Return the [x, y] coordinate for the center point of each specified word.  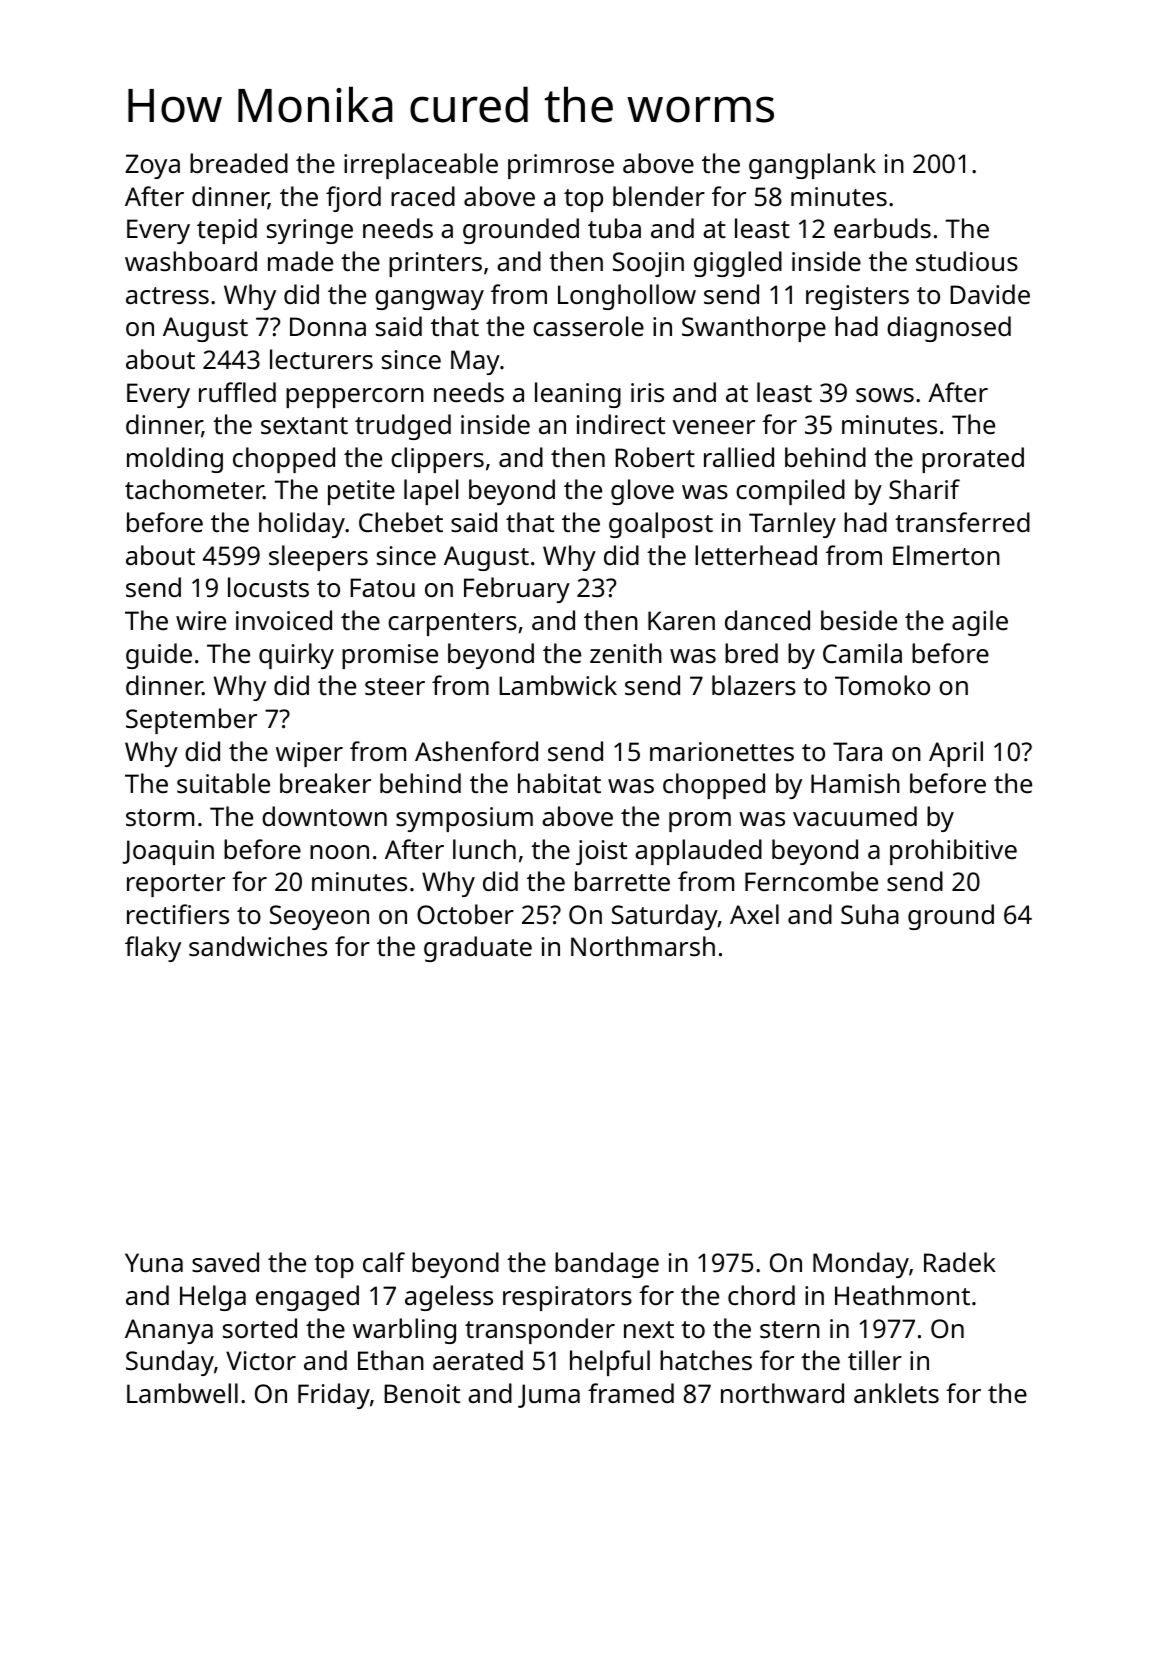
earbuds [882, 228]
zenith [626, 653]
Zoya [152, 166]
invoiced [284, 620]
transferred [962, 522]
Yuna [154, 1262]
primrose [561, 166]
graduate [478, 949]
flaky [153, 949]
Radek [960, 1262]
